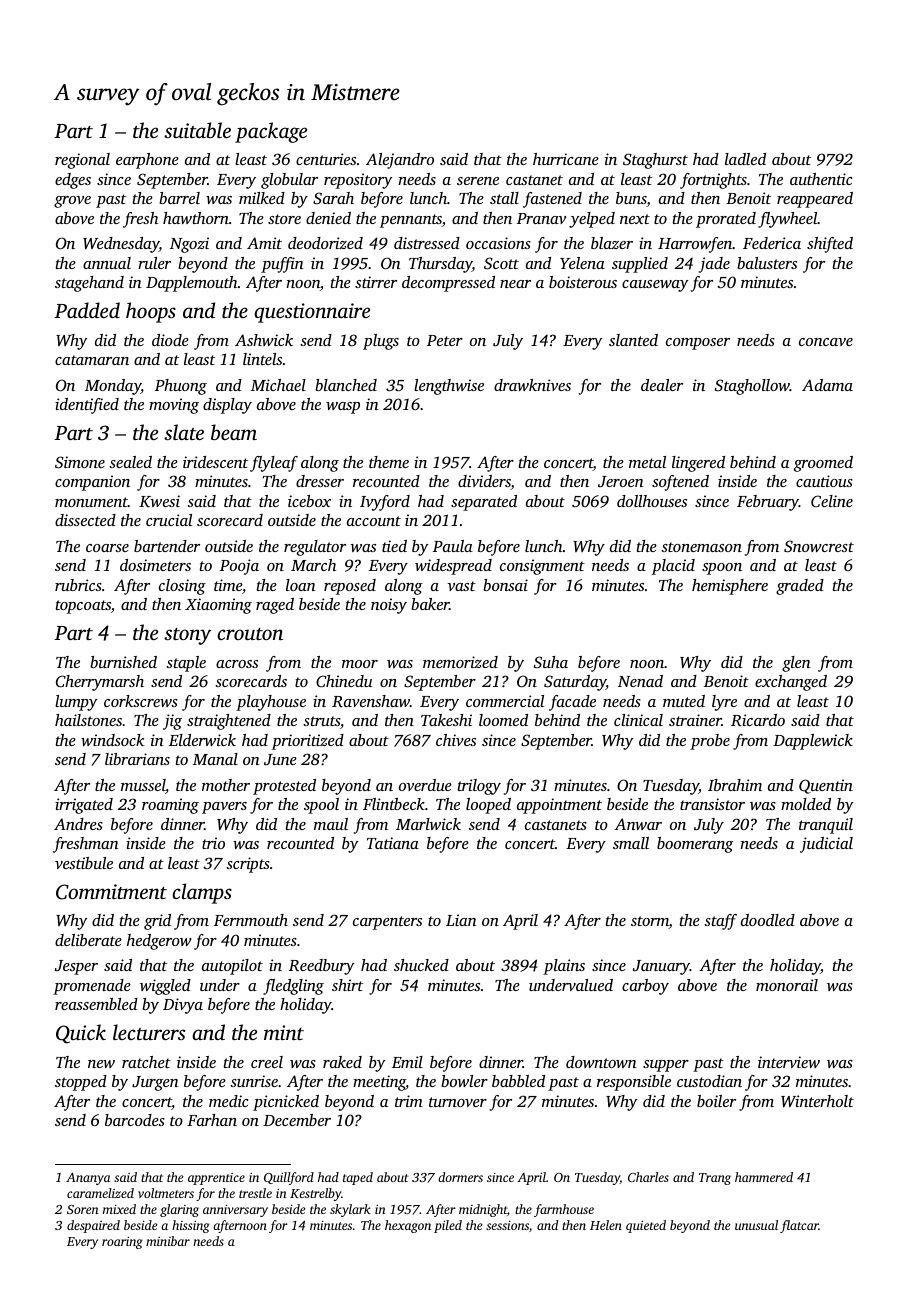 This image has height=1316, width=908. What do you see at coordinates (815, 200) in the image?
I see `reappeared` at bounding box center [815, 200].
